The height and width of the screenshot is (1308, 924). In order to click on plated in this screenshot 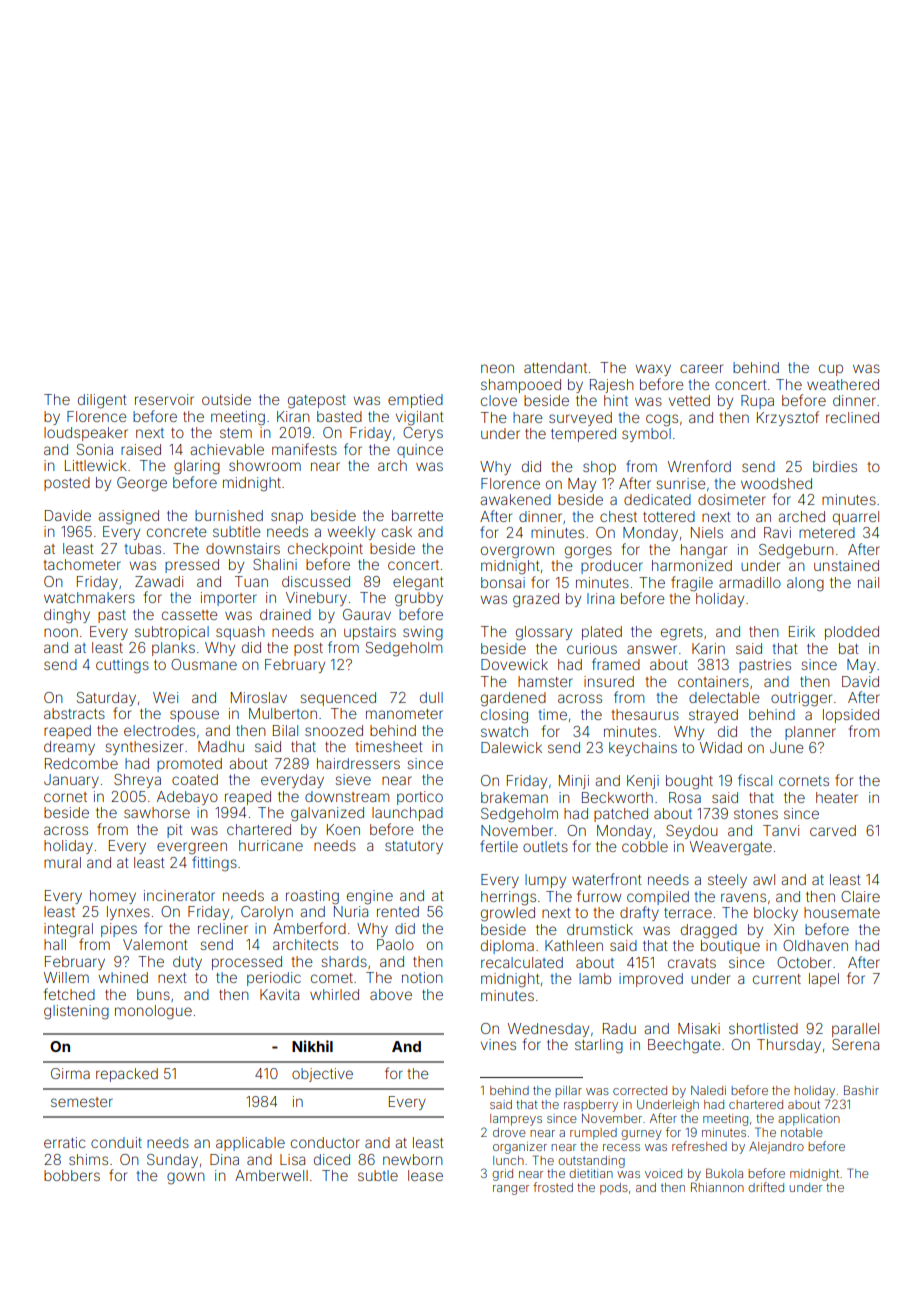, I will do `click(602, 633)`.
